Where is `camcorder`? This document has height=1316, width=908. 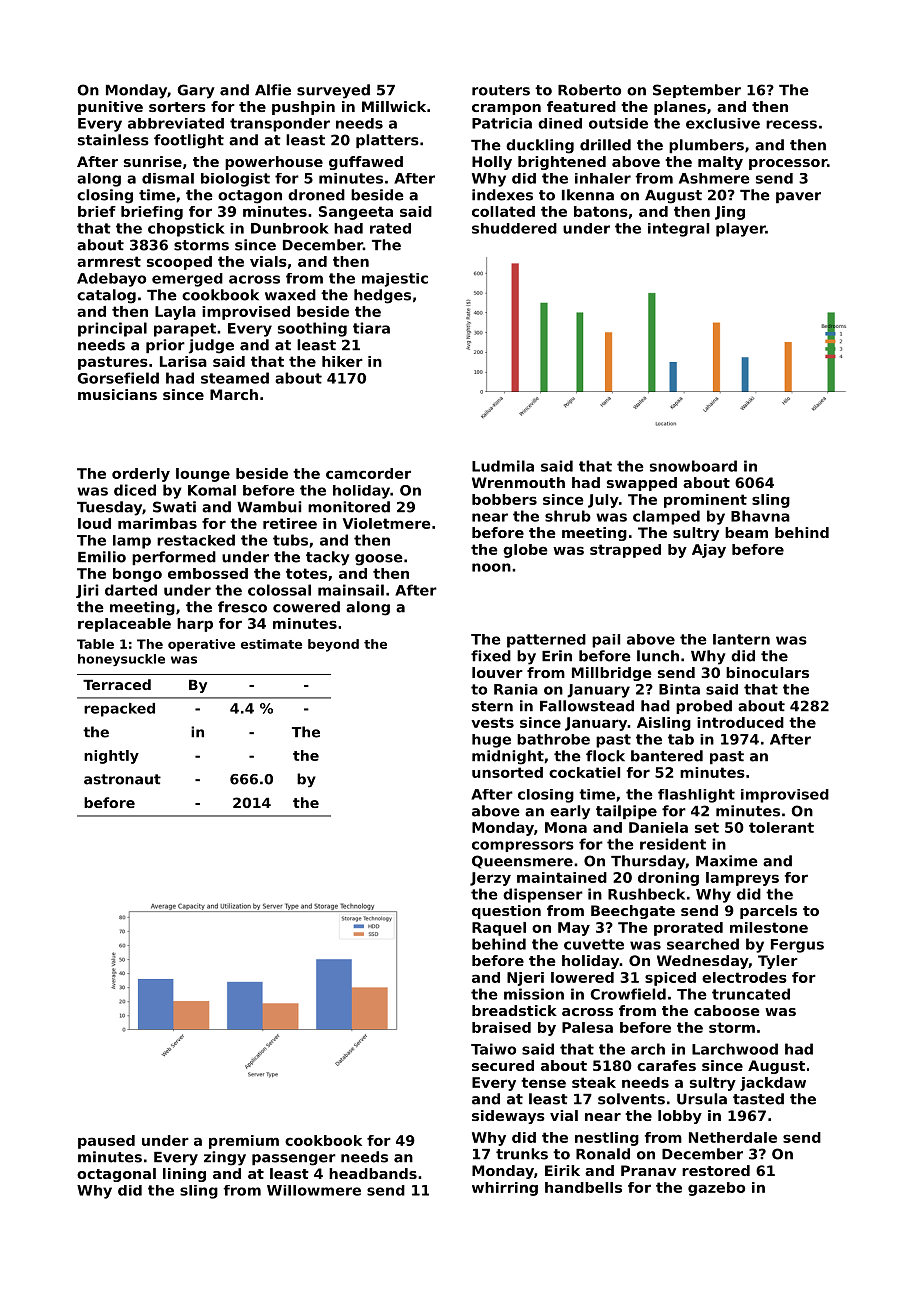
camcorder is located at coordinates (368, 473).
